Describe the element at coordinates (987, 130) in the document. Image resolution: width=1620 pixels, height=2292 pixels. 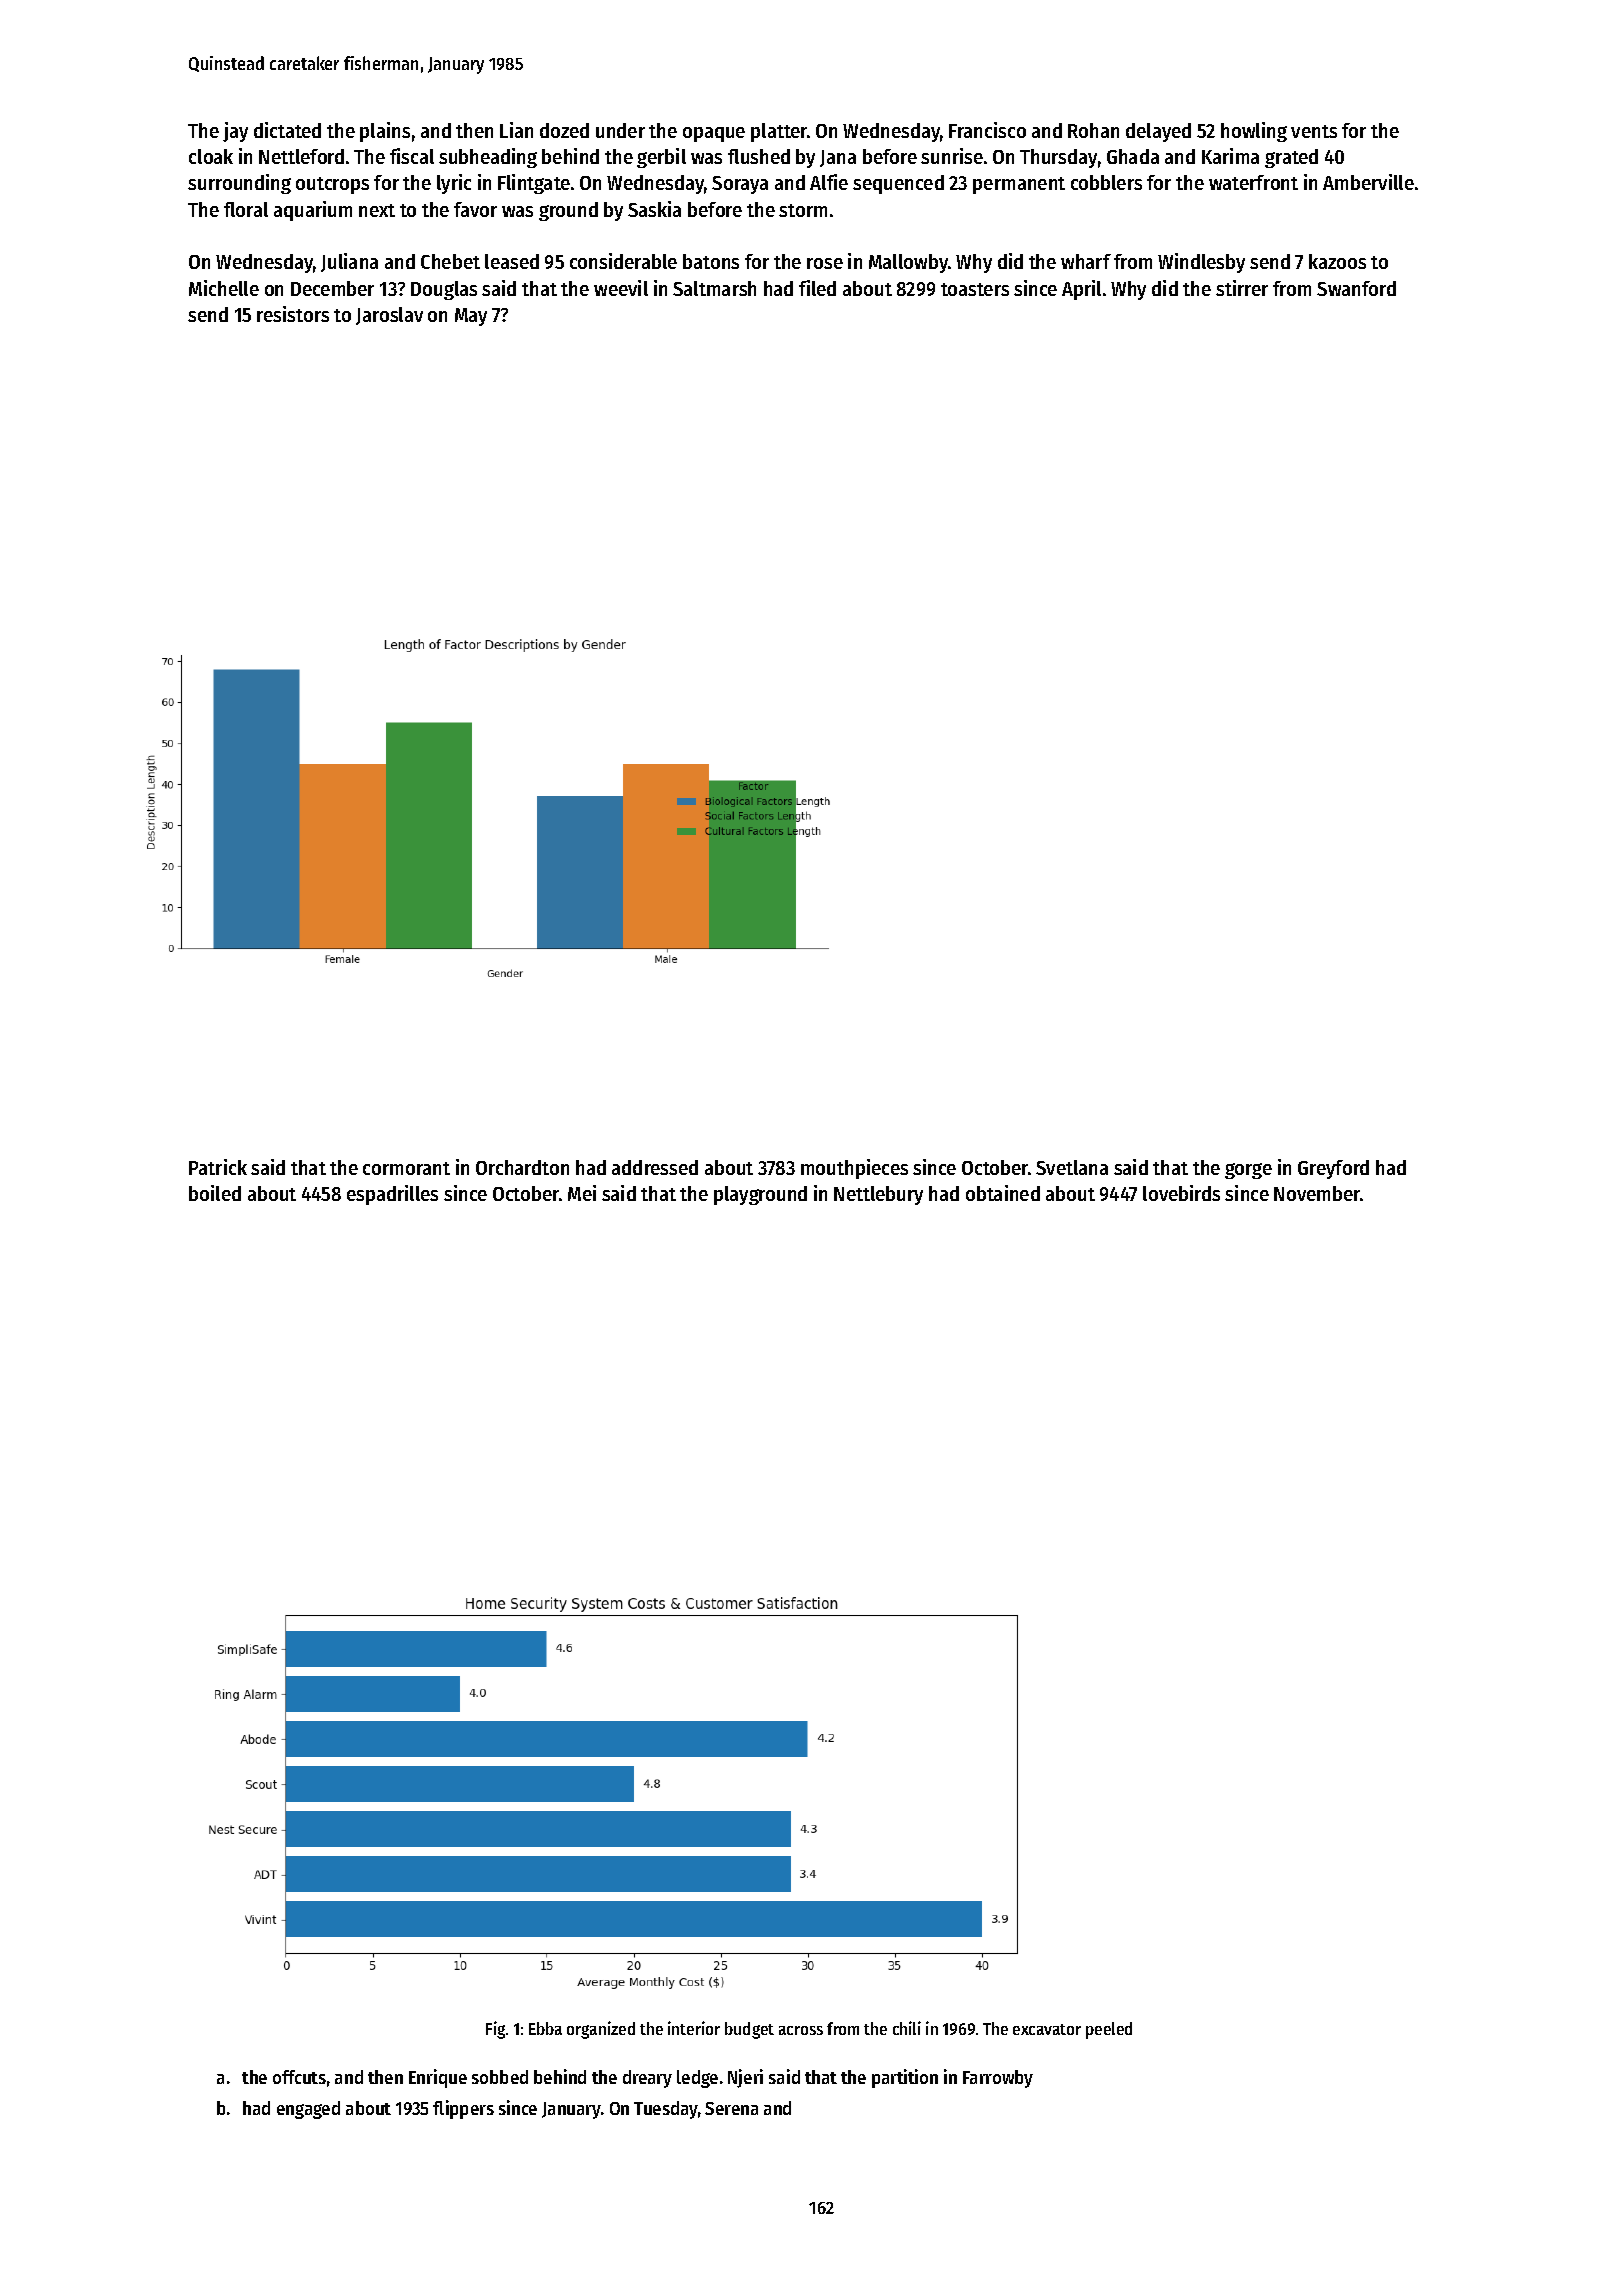
I see `Francisco` at that location.
